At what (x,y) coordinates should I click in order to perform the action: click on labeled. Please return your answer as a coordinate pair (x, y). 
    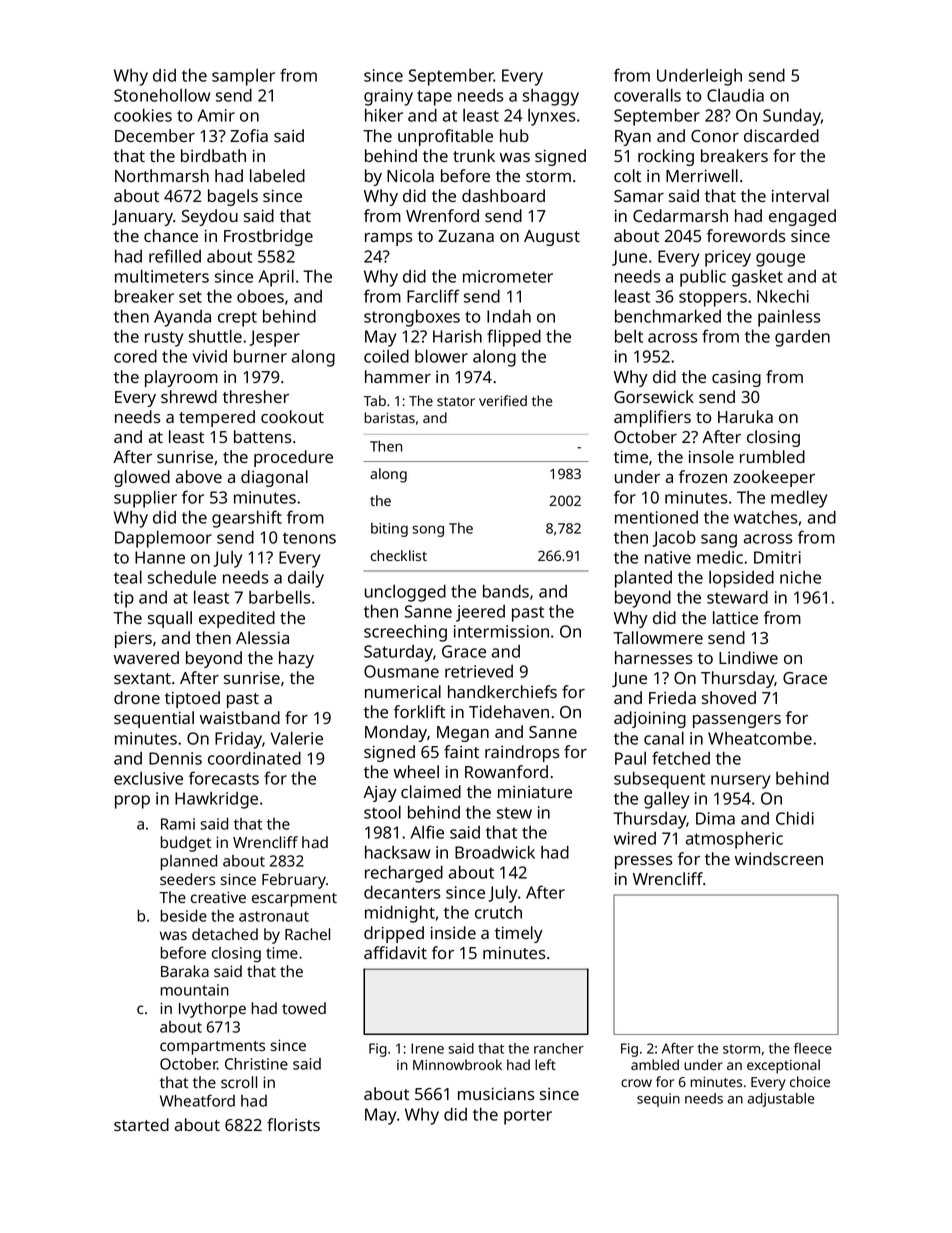
    Looking at the image, I should click on (277, 175).
